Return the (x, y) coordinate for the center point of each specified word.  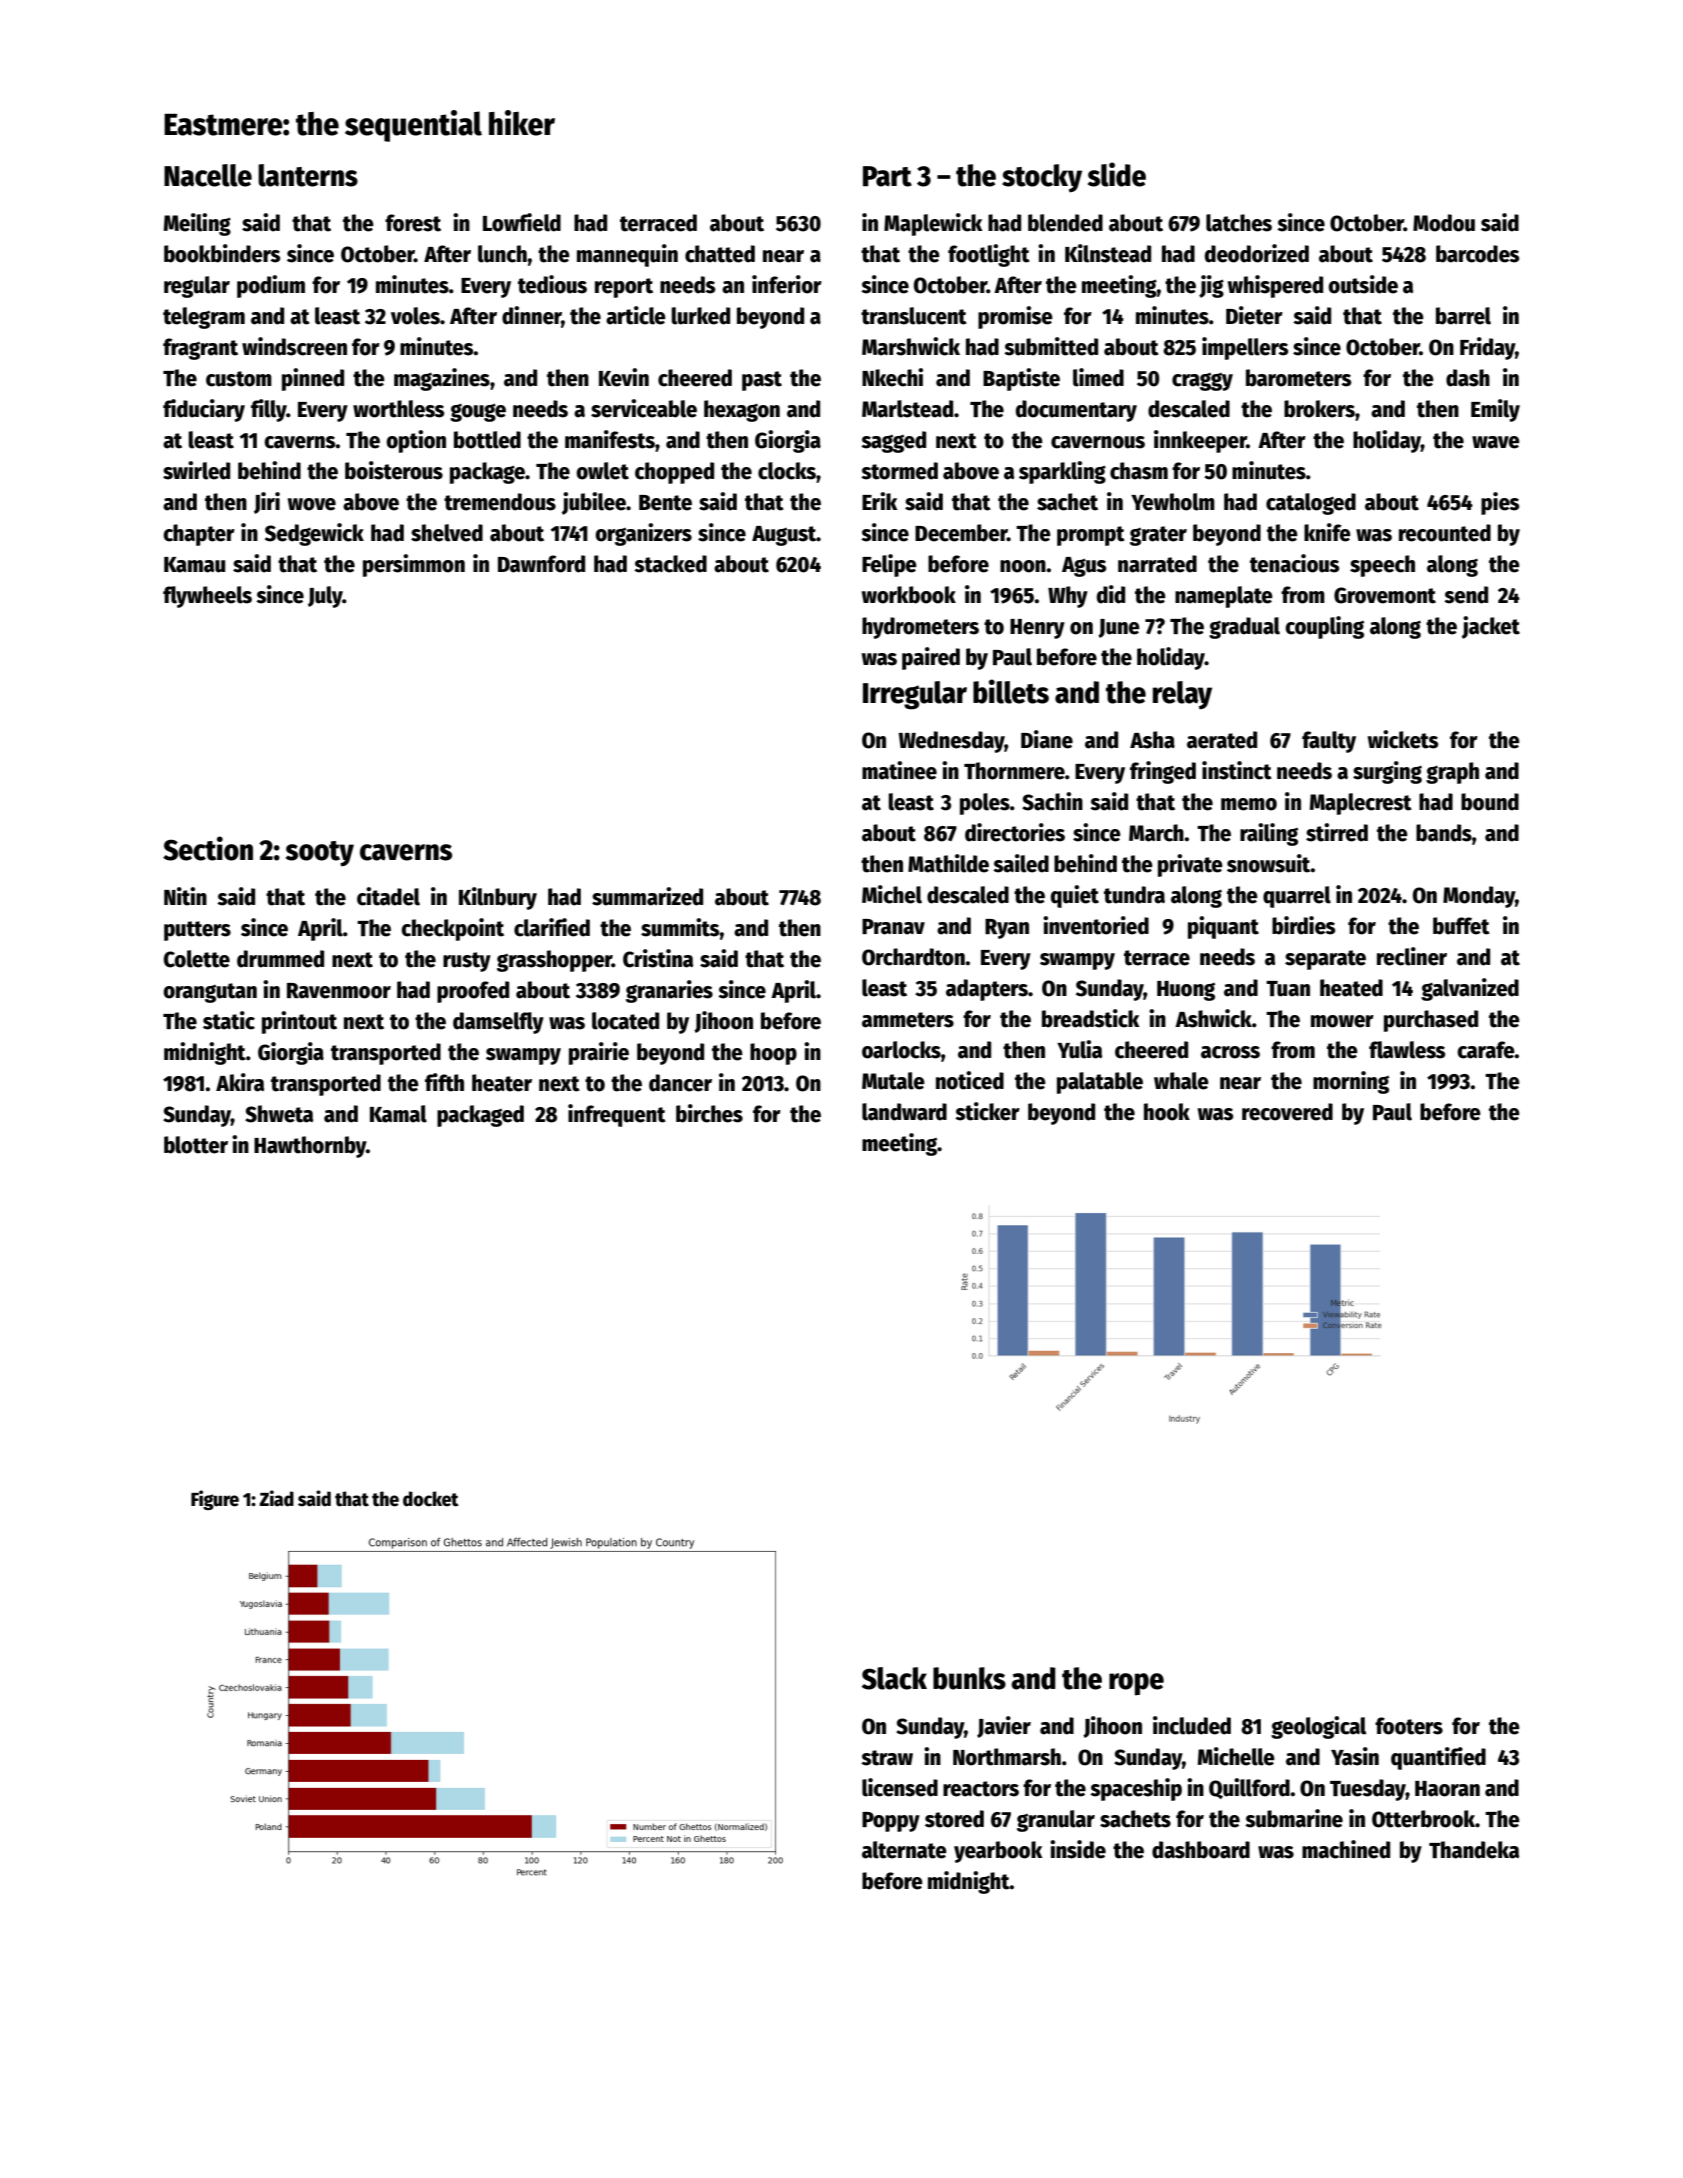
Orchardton (913, 957)
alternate (904, 1850)
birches (709, 1113)
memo (1249, 804)
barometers (1298, 378)
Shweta (279, 1114)
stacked (670, 564)
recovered (1287, 1112)
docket (431, 1499)
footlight (989, 255)
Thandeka (1474, 1850)
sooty (320, 853)
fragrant (200, 349)
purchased (1431, 1021)
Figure (215, 1500)
